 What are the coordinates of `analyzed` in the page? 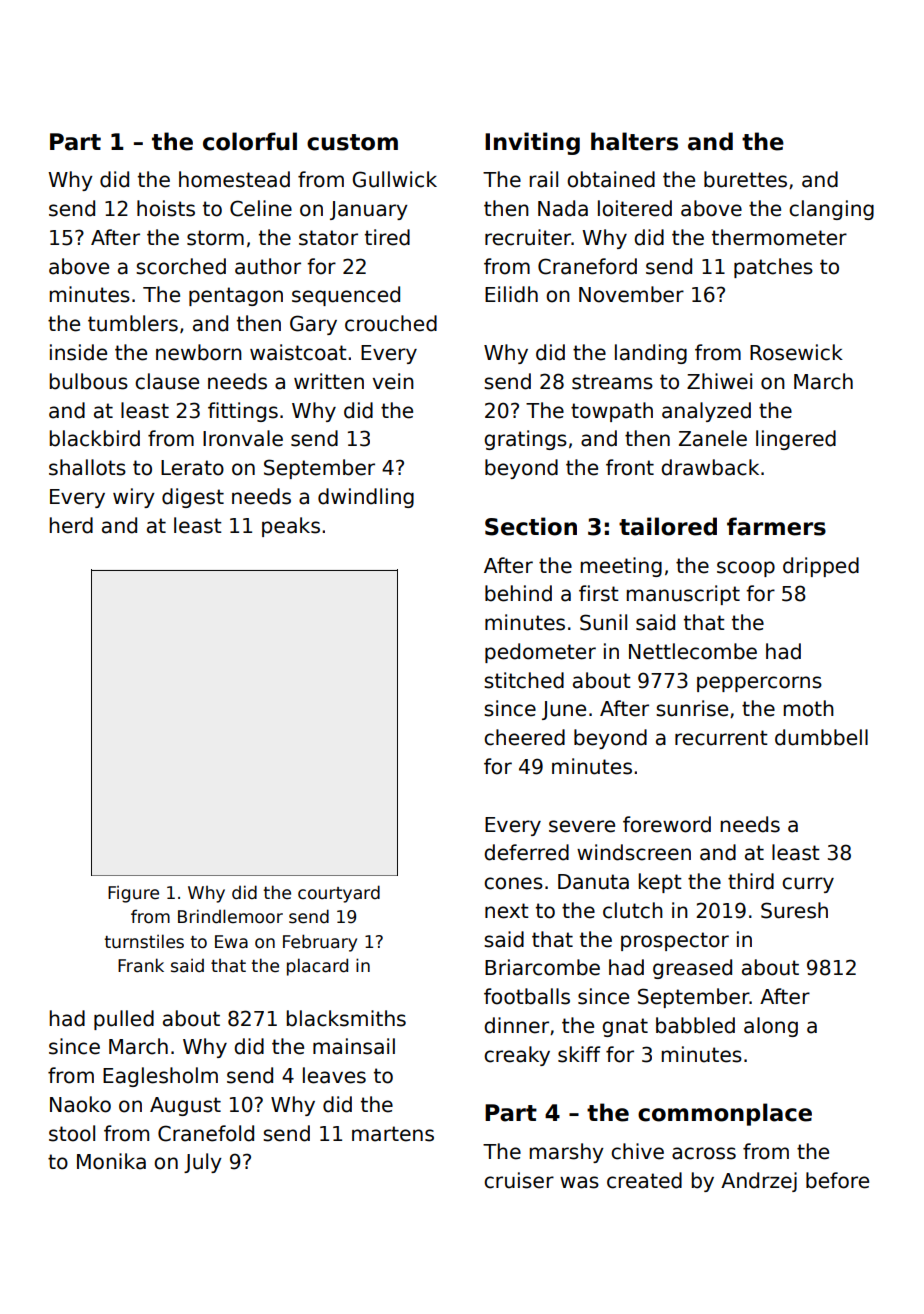 It's located at (706, 412).
